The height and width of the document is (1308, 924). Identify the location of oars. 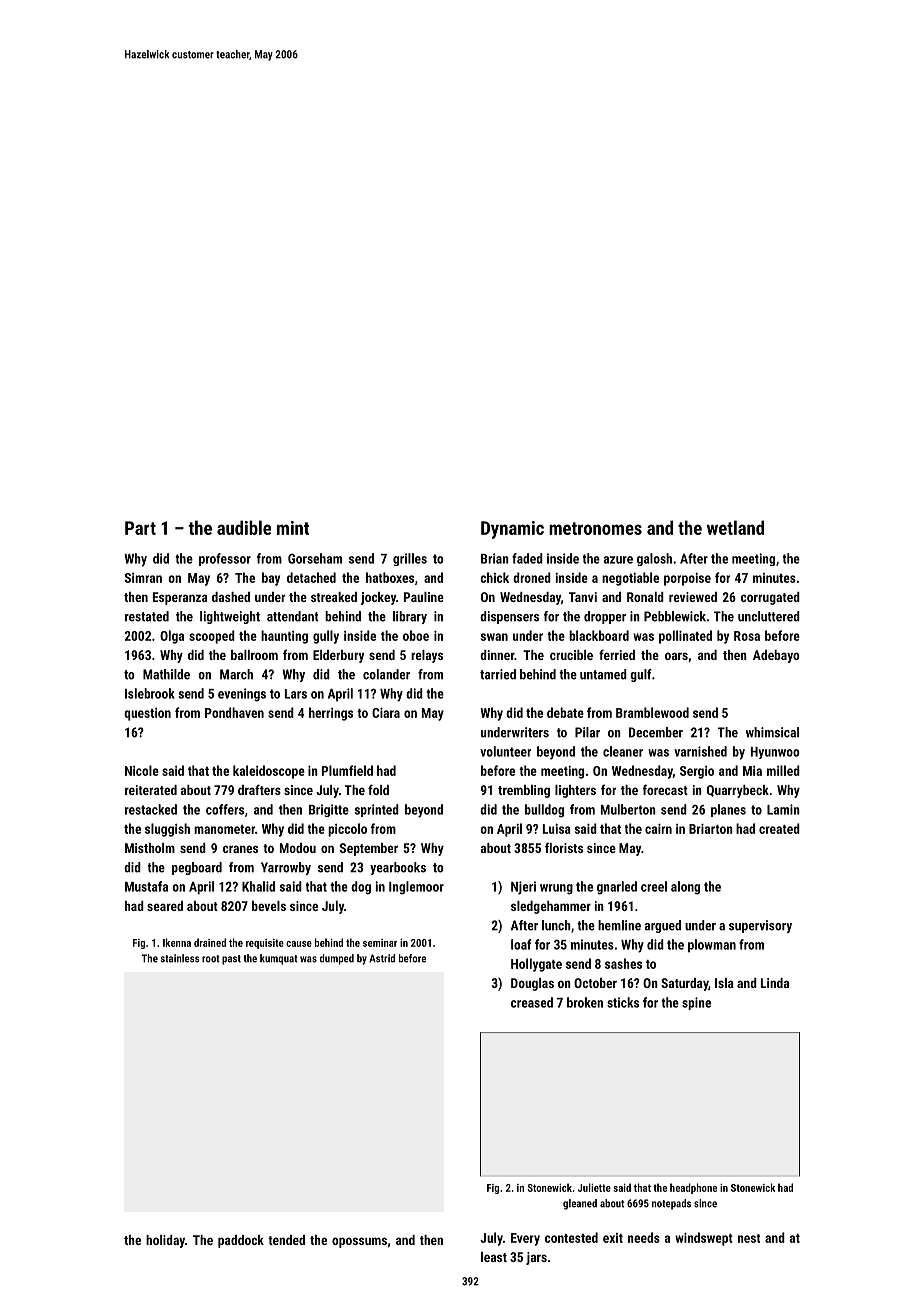
(676, 656).
